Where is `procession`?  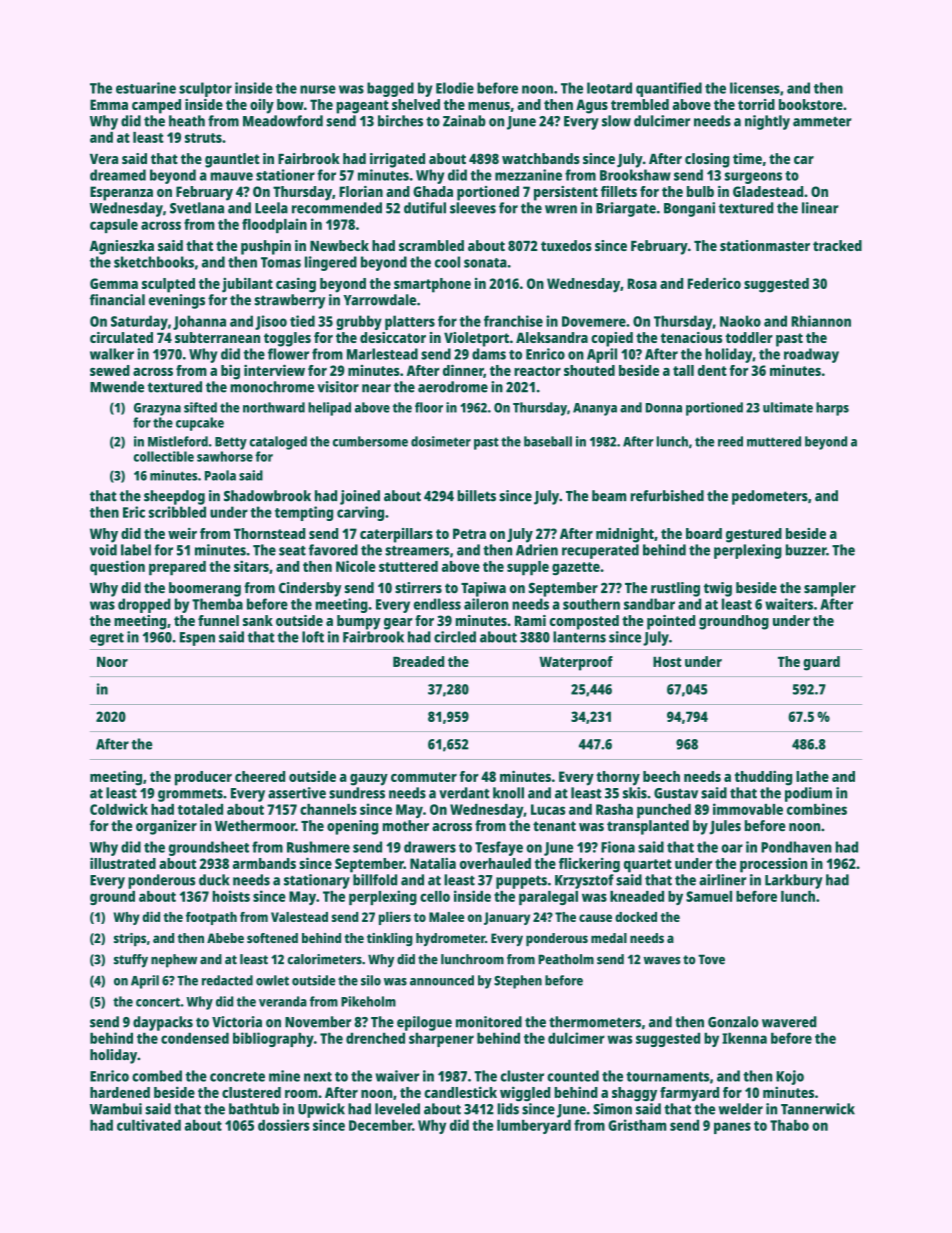
procession is located at coordinates (773, 865).
